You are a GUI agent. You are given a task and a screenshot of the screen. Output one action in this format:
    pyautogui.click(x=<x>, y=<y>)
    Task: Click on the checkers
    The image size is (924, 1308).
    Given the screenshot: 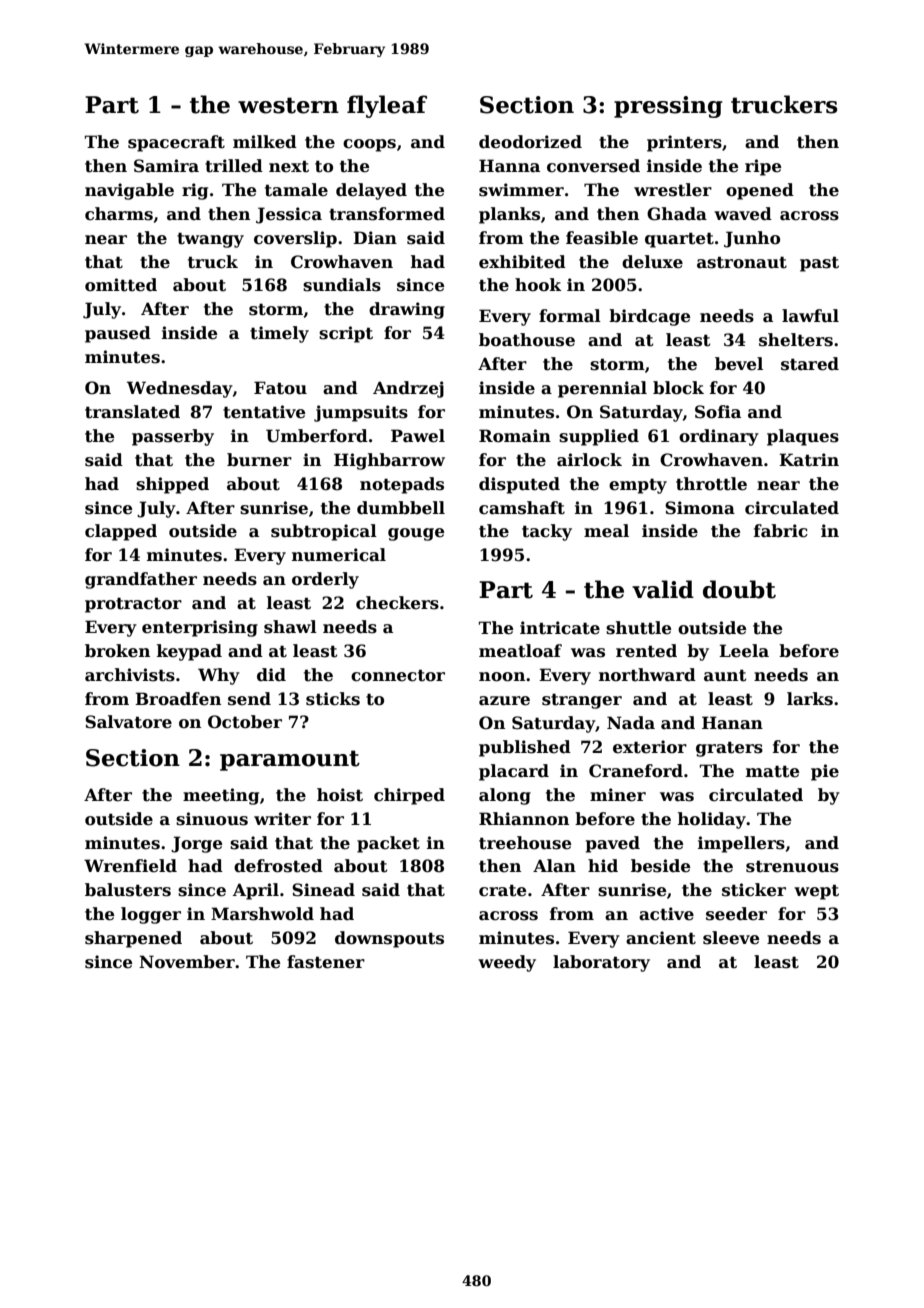 What is the action you would take?
    pyautogui.click(x=397, y=603)
